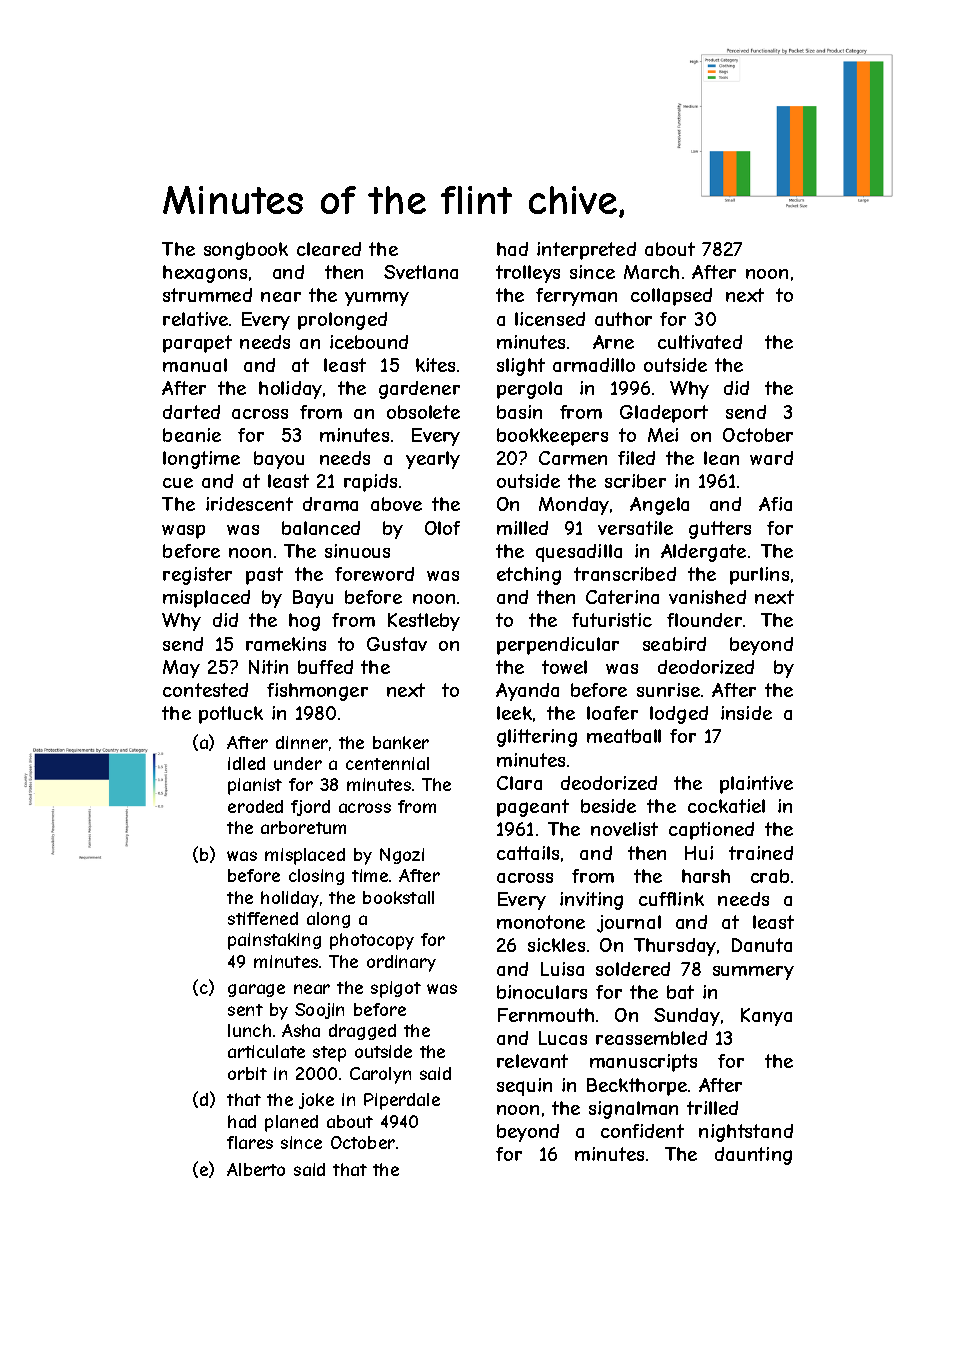  What do you see at coordinates (321, 528) in the screenshot?
I see `balanced` at bounding box center [321, 528].
